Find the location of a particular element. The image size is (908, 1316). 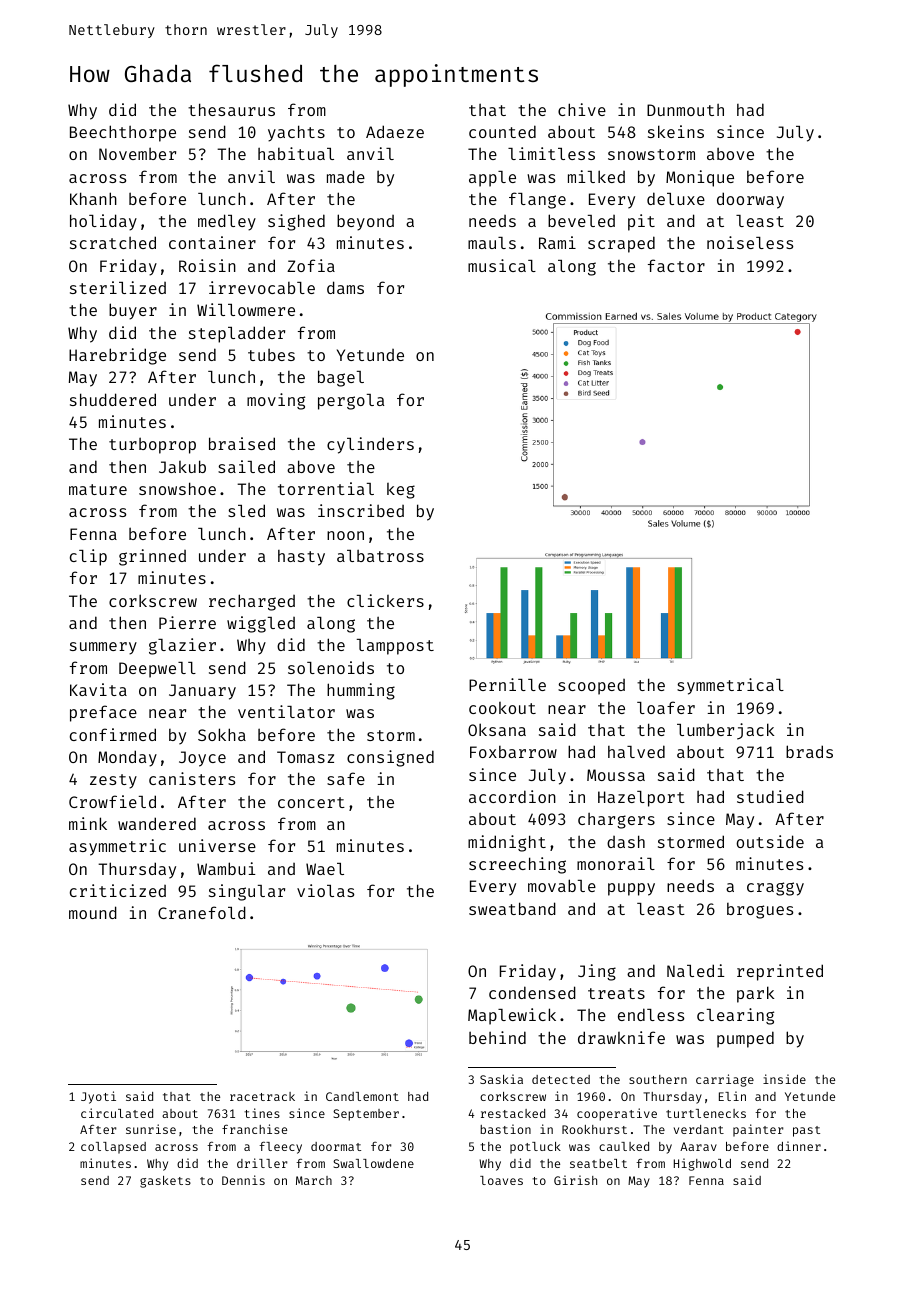

dinner is located at coordinates (799, 1146).
